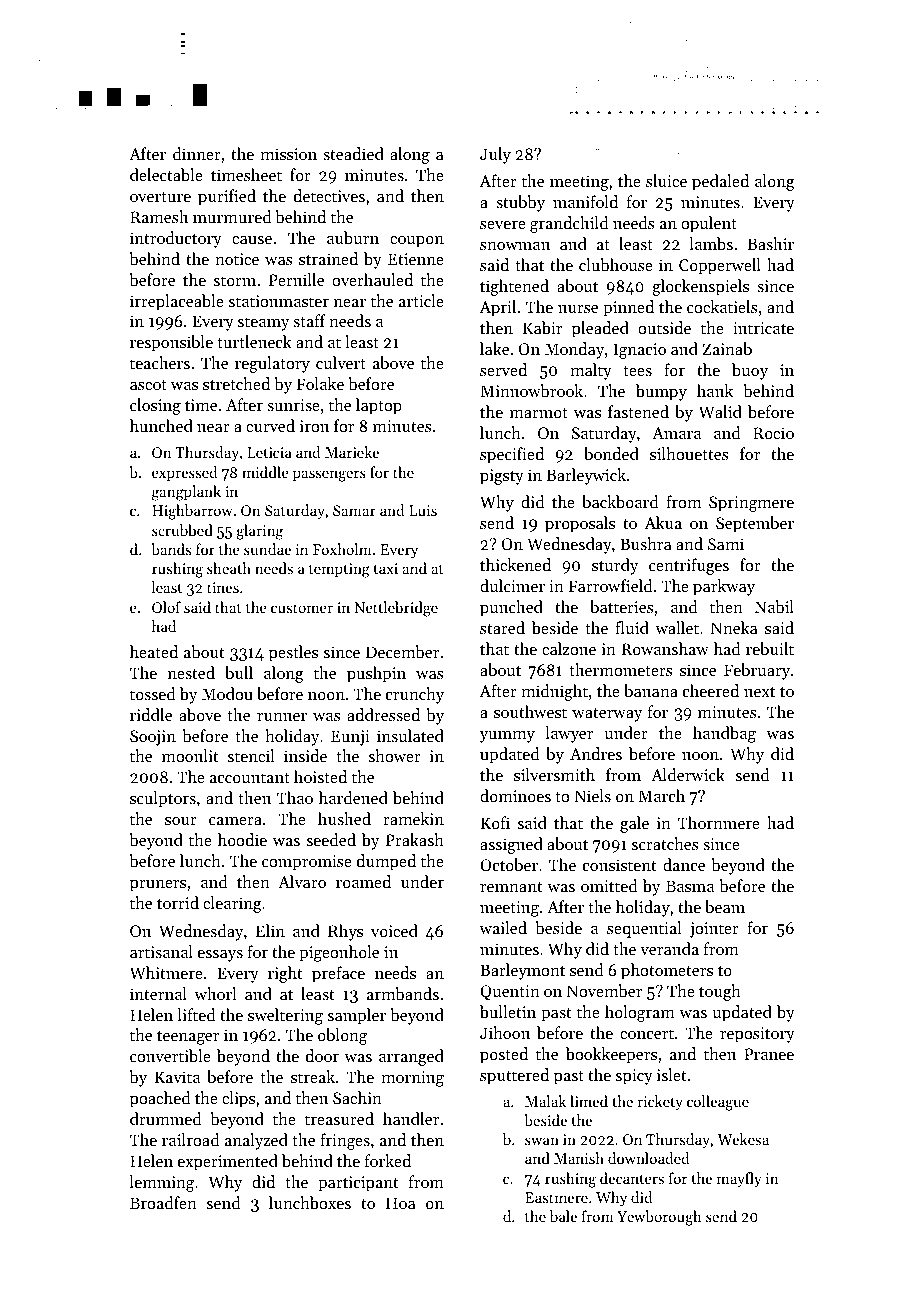 The image size is (924, 1311). What do you see at coordinates (158, 993) in the screenshot?
I see `internal` at bounding box center [158, 993].
